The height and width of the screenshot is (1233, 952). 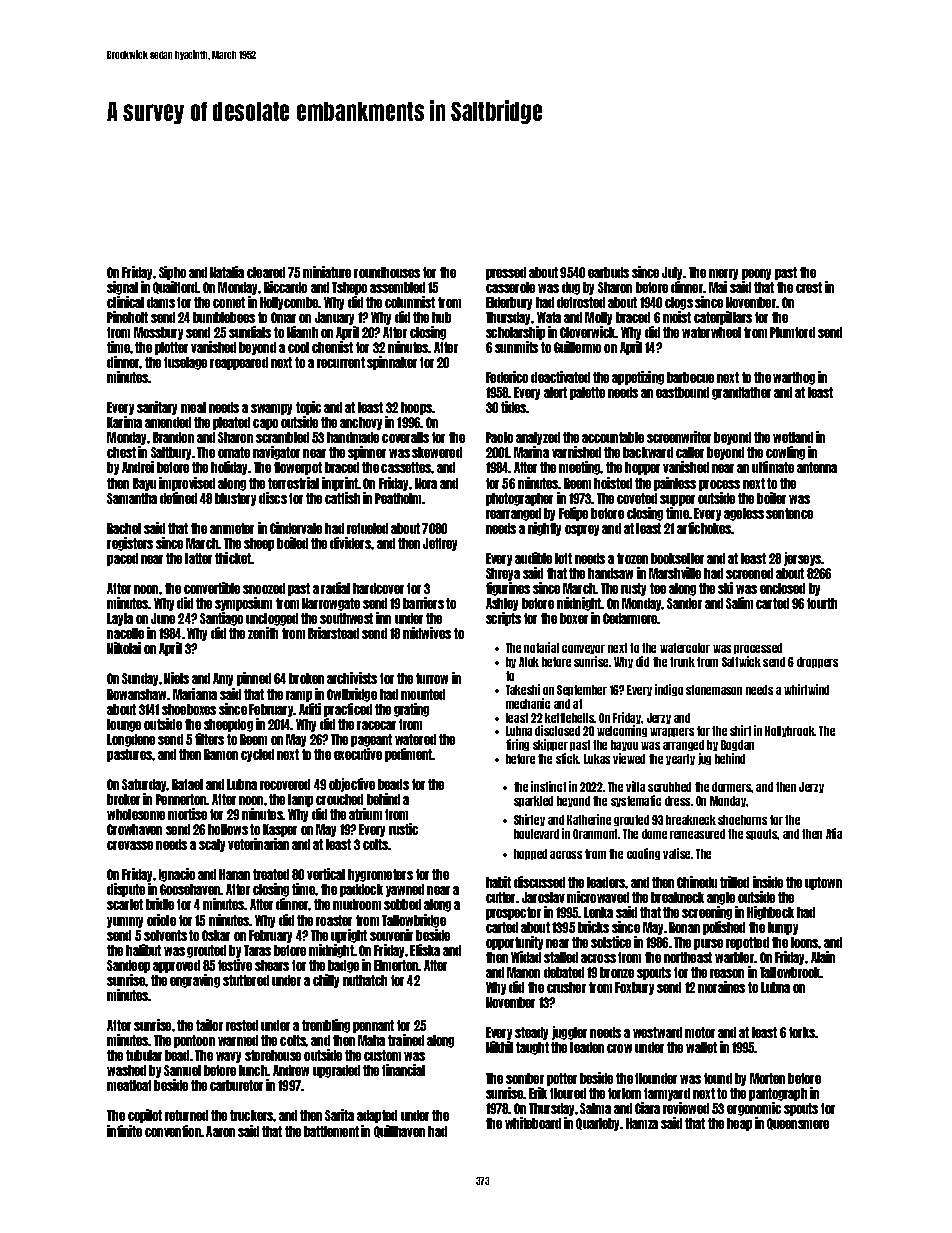 What do you see at coordinates (124, 648) in the screenshot?
I see `Nikolai` at bounding box center [124, 648].
